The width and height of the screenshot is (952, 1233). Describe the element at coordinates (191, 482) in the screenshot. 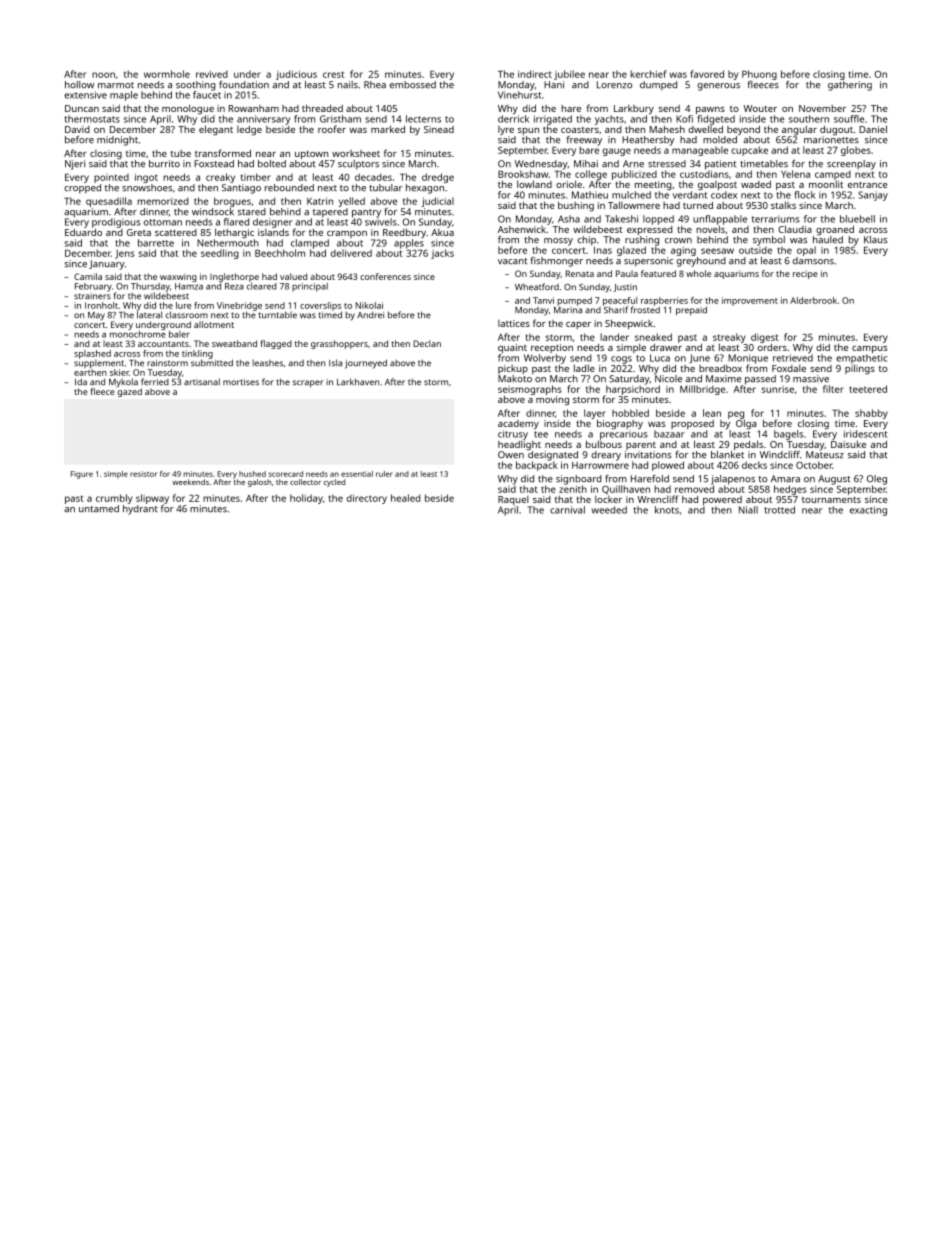

I see `weekends` at that location.
